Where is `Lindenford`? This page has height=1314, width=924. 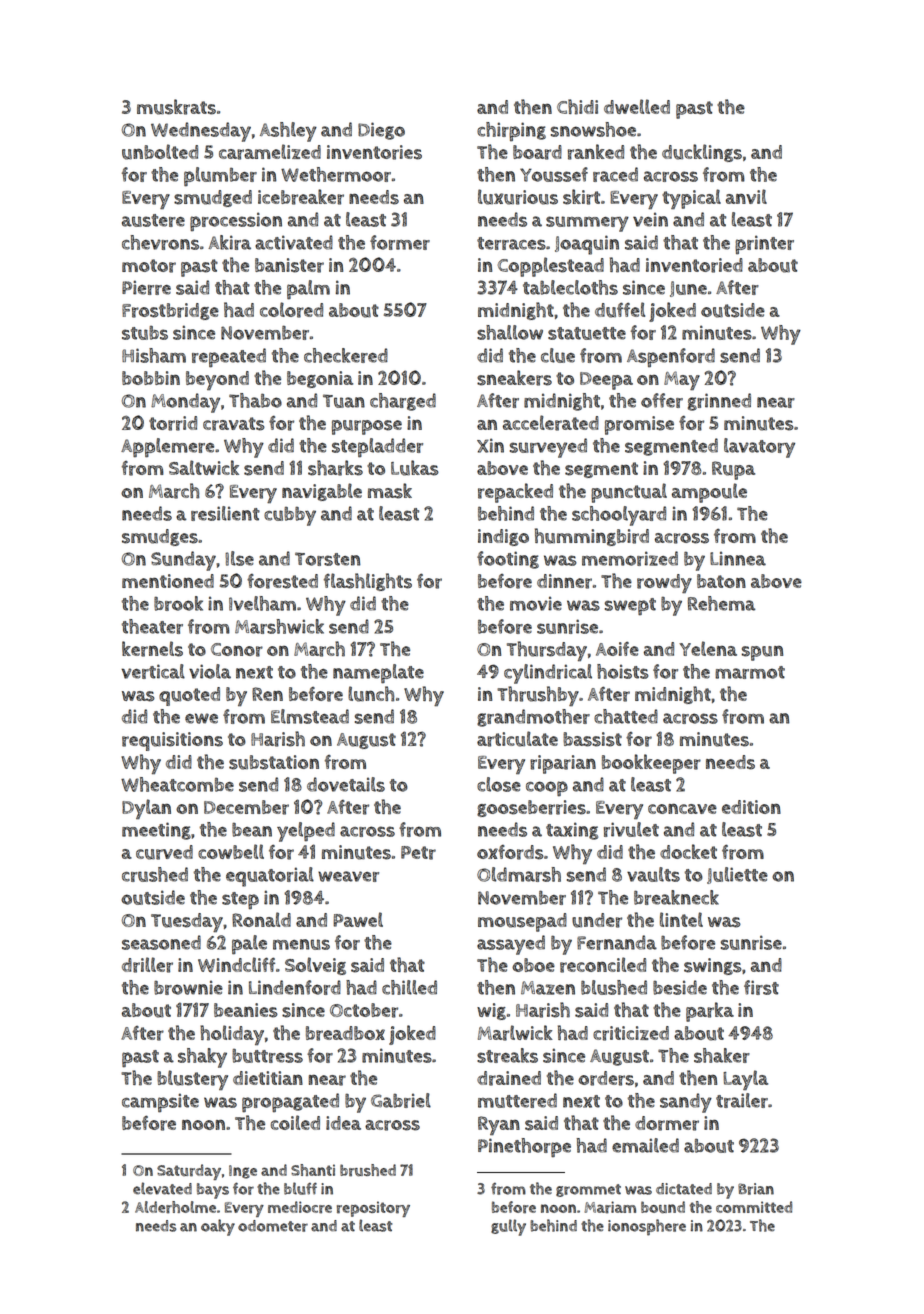 Lindenford is located at coordinates (295, 987).
